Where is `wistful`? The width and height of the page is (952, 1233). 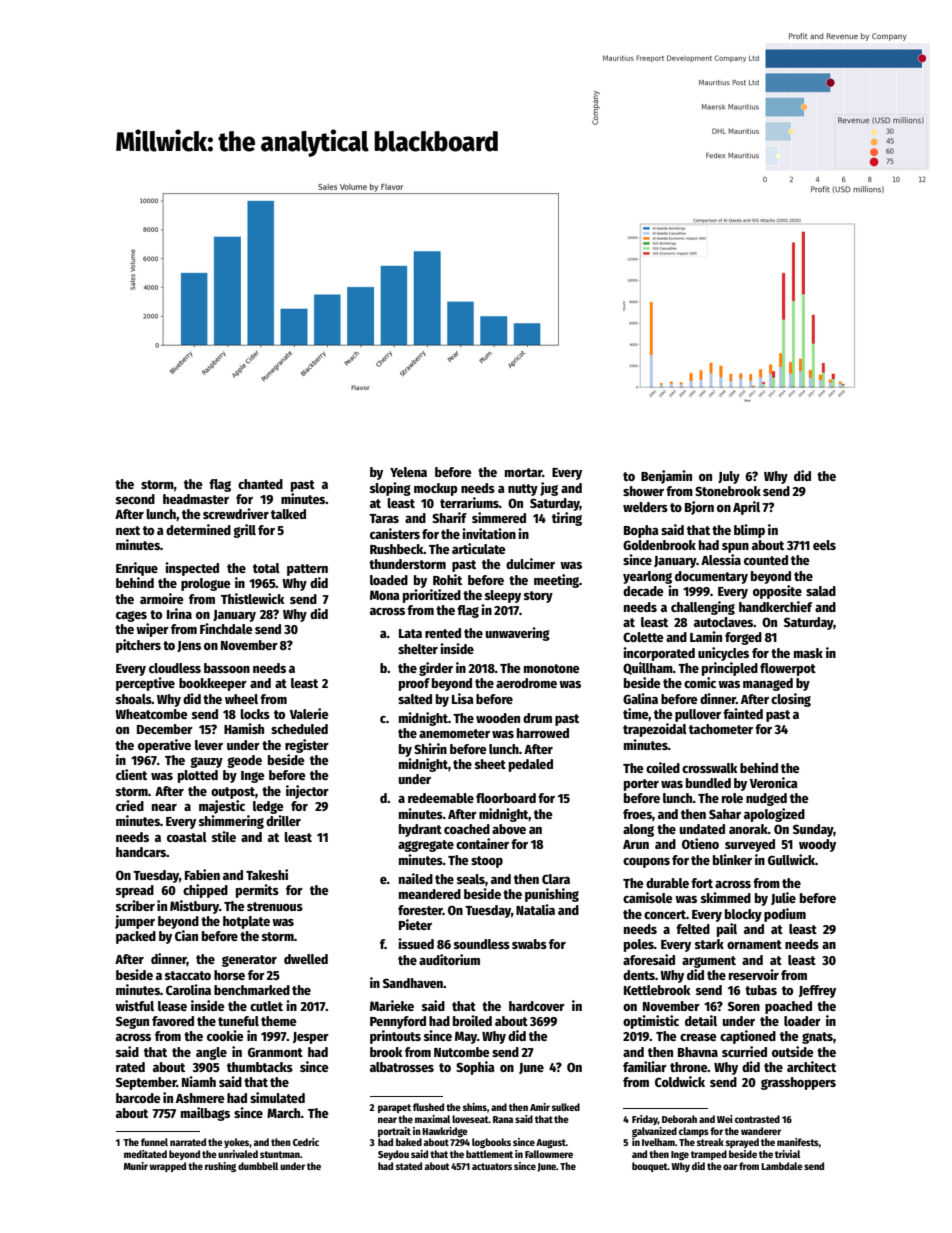
wistful is located at coordinates (134, 1005).
